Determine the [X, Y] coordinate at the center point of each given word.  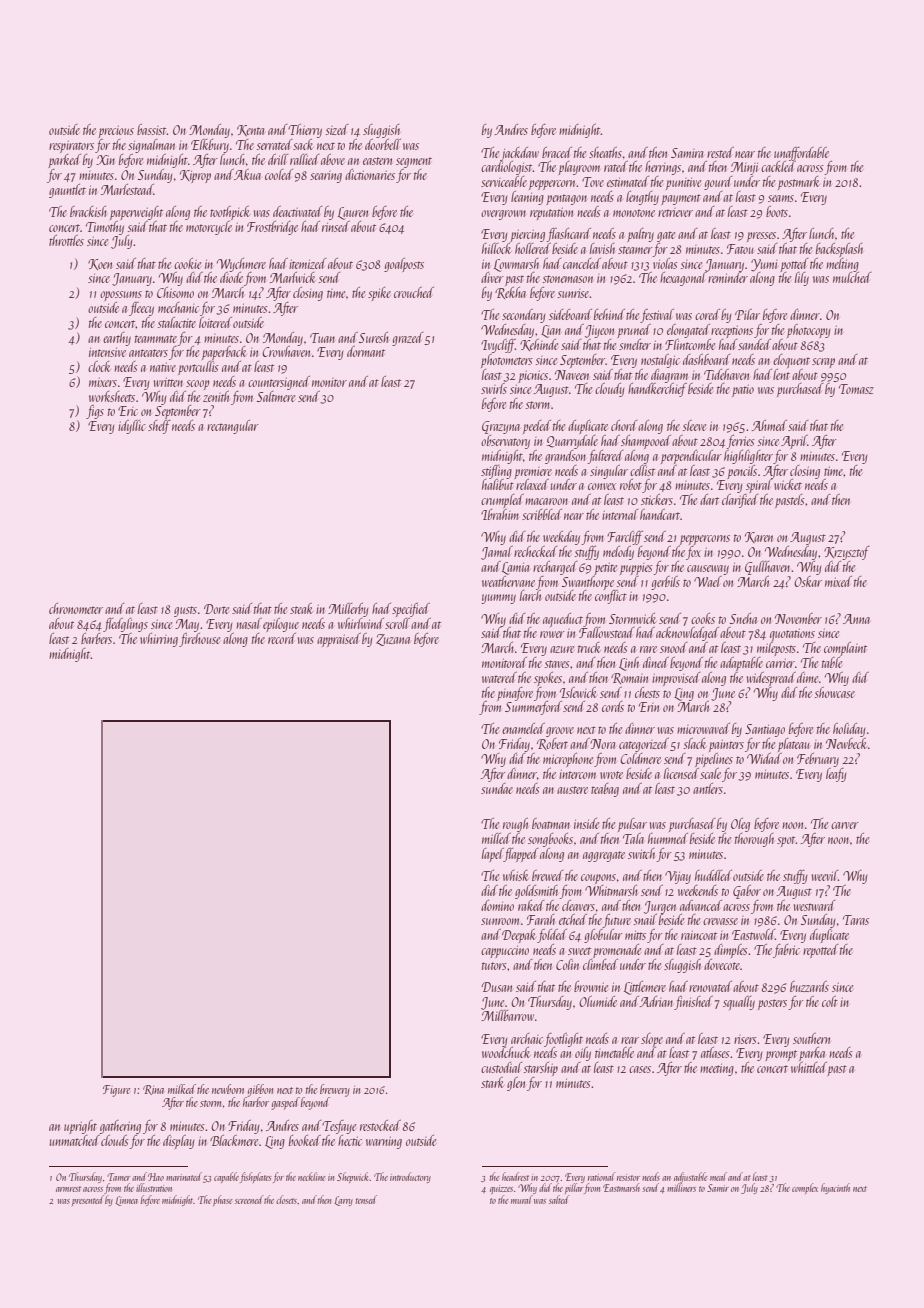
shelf [159, 427]
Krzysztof [847, 553]
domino [497, 905]
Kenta [250, 130]
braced [557, 152]
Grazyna [501, 427]
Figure [116, 1091]
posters [772, 1004]
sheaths [605, 152]
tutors [494, 966]
